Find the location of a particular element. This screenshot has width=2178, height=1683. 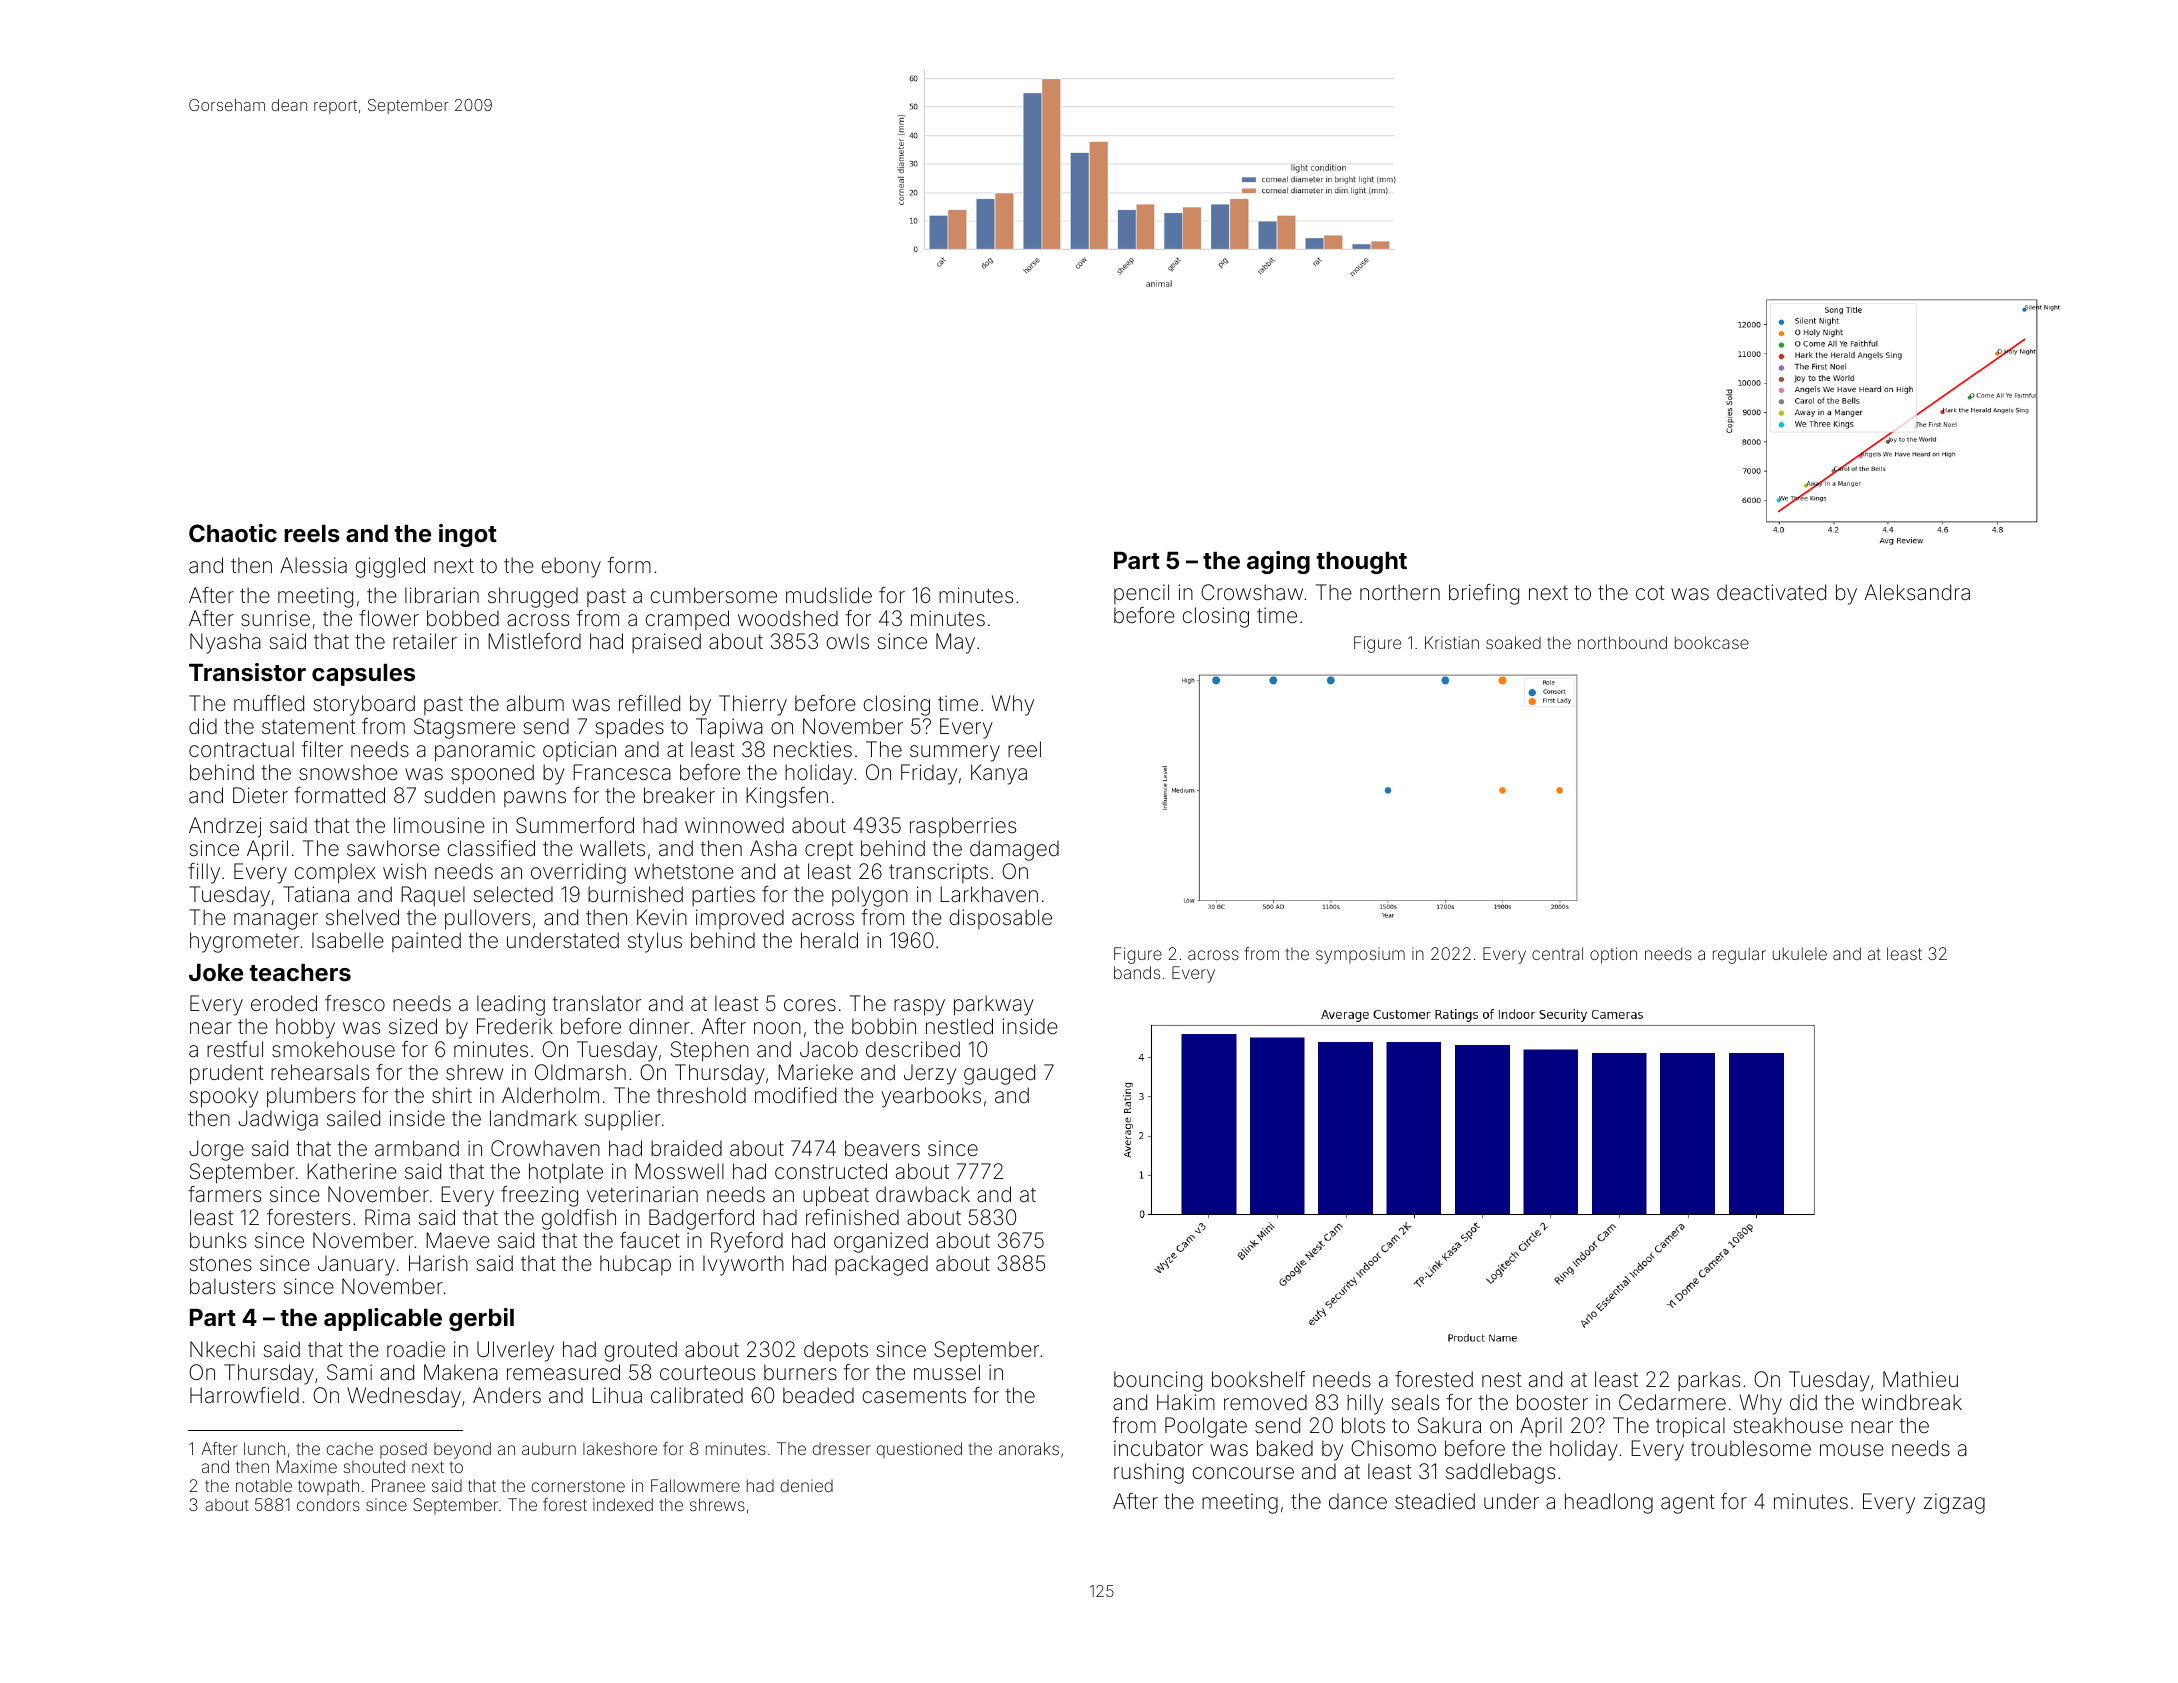

mudslide is located at coordinates (829, 595).
